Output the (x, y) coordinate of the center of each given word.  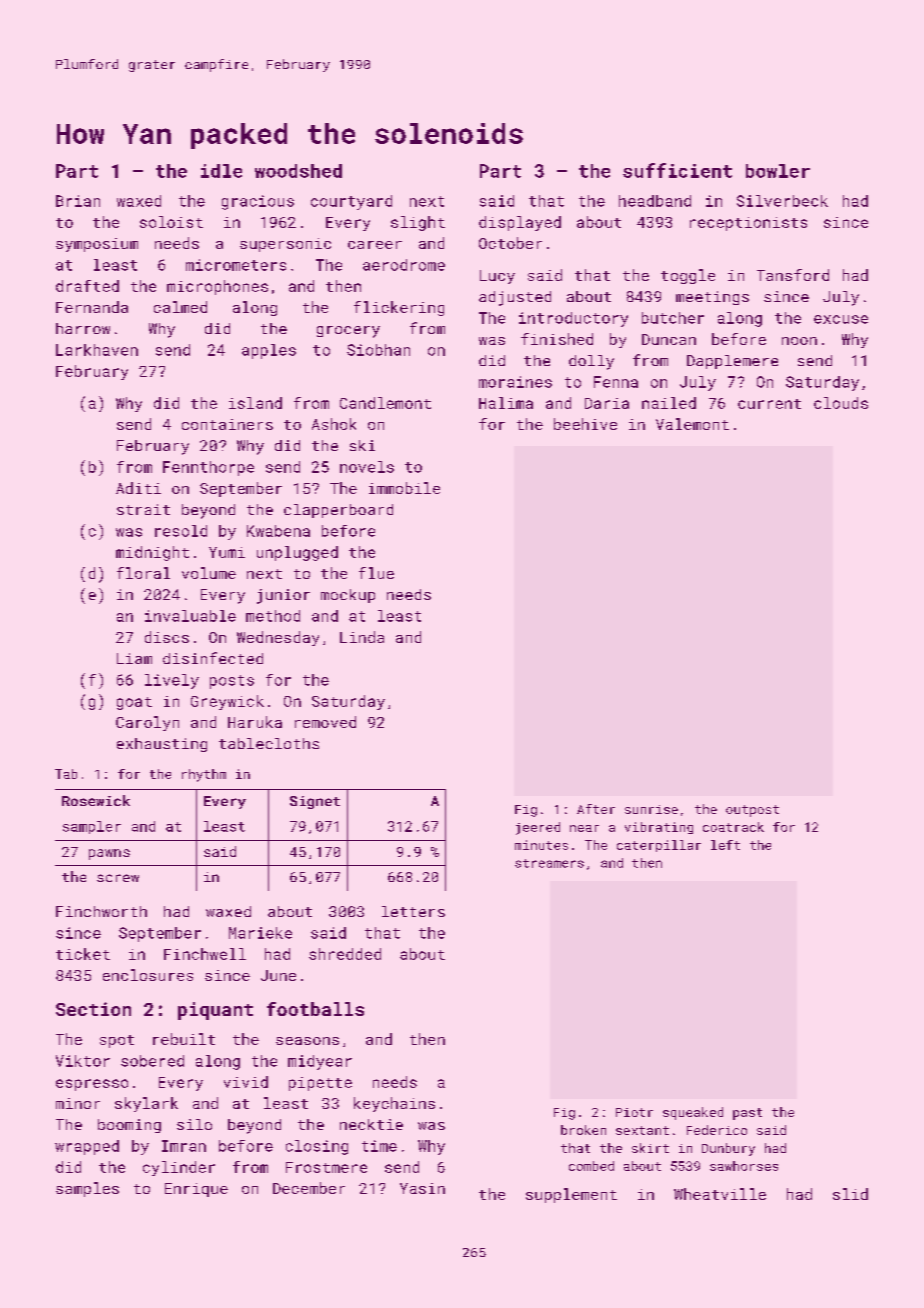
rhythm (204, 775)
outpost (752, 811)
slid (850, 1194)
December (309, 1188)
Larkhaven (97, 350)
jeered (538, 828)
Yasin (422, 1188)
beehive (585, 424)
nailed (669, 403)
